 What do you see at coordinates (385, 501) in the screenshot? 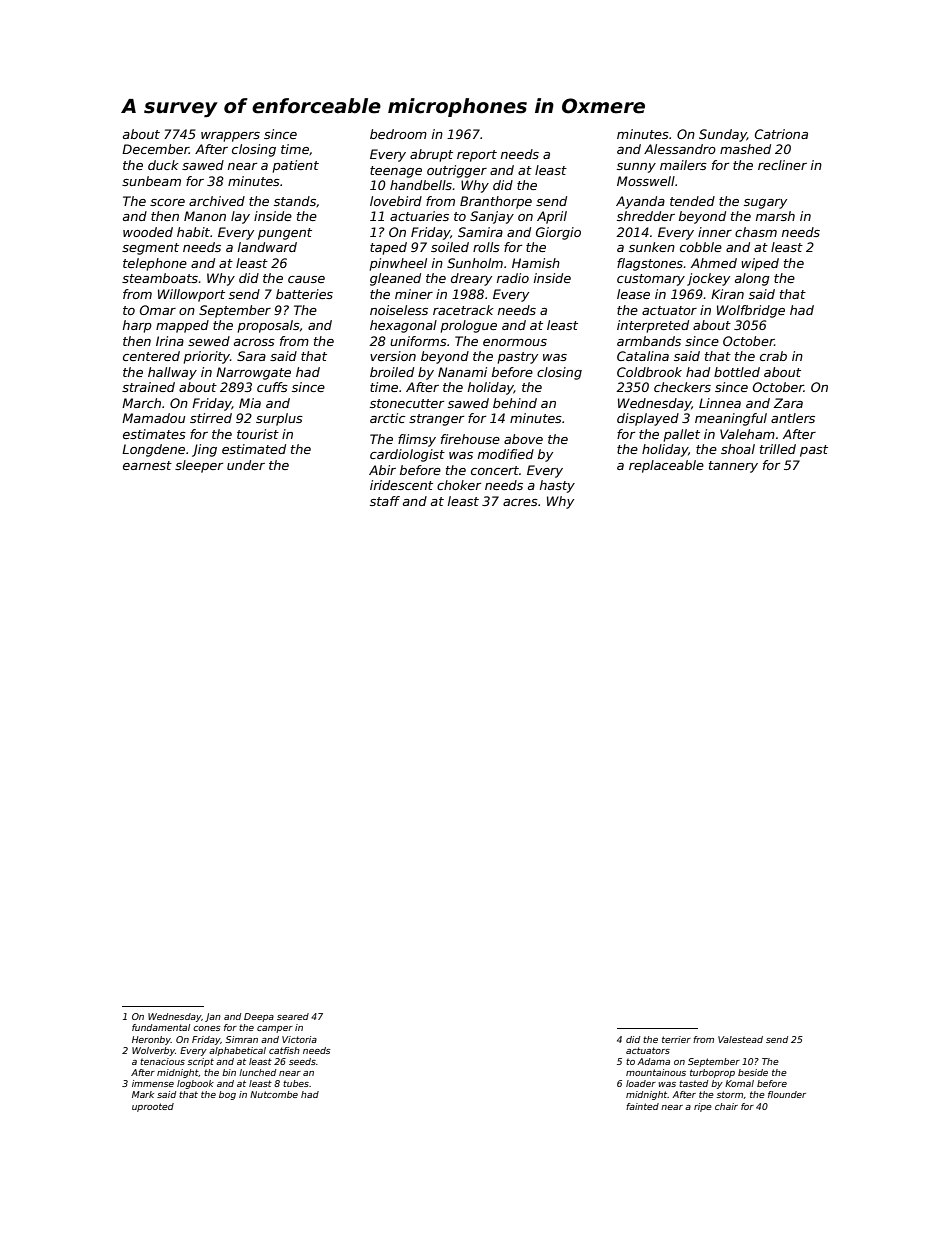
I see `staff` at bounding box center [385, 501].
